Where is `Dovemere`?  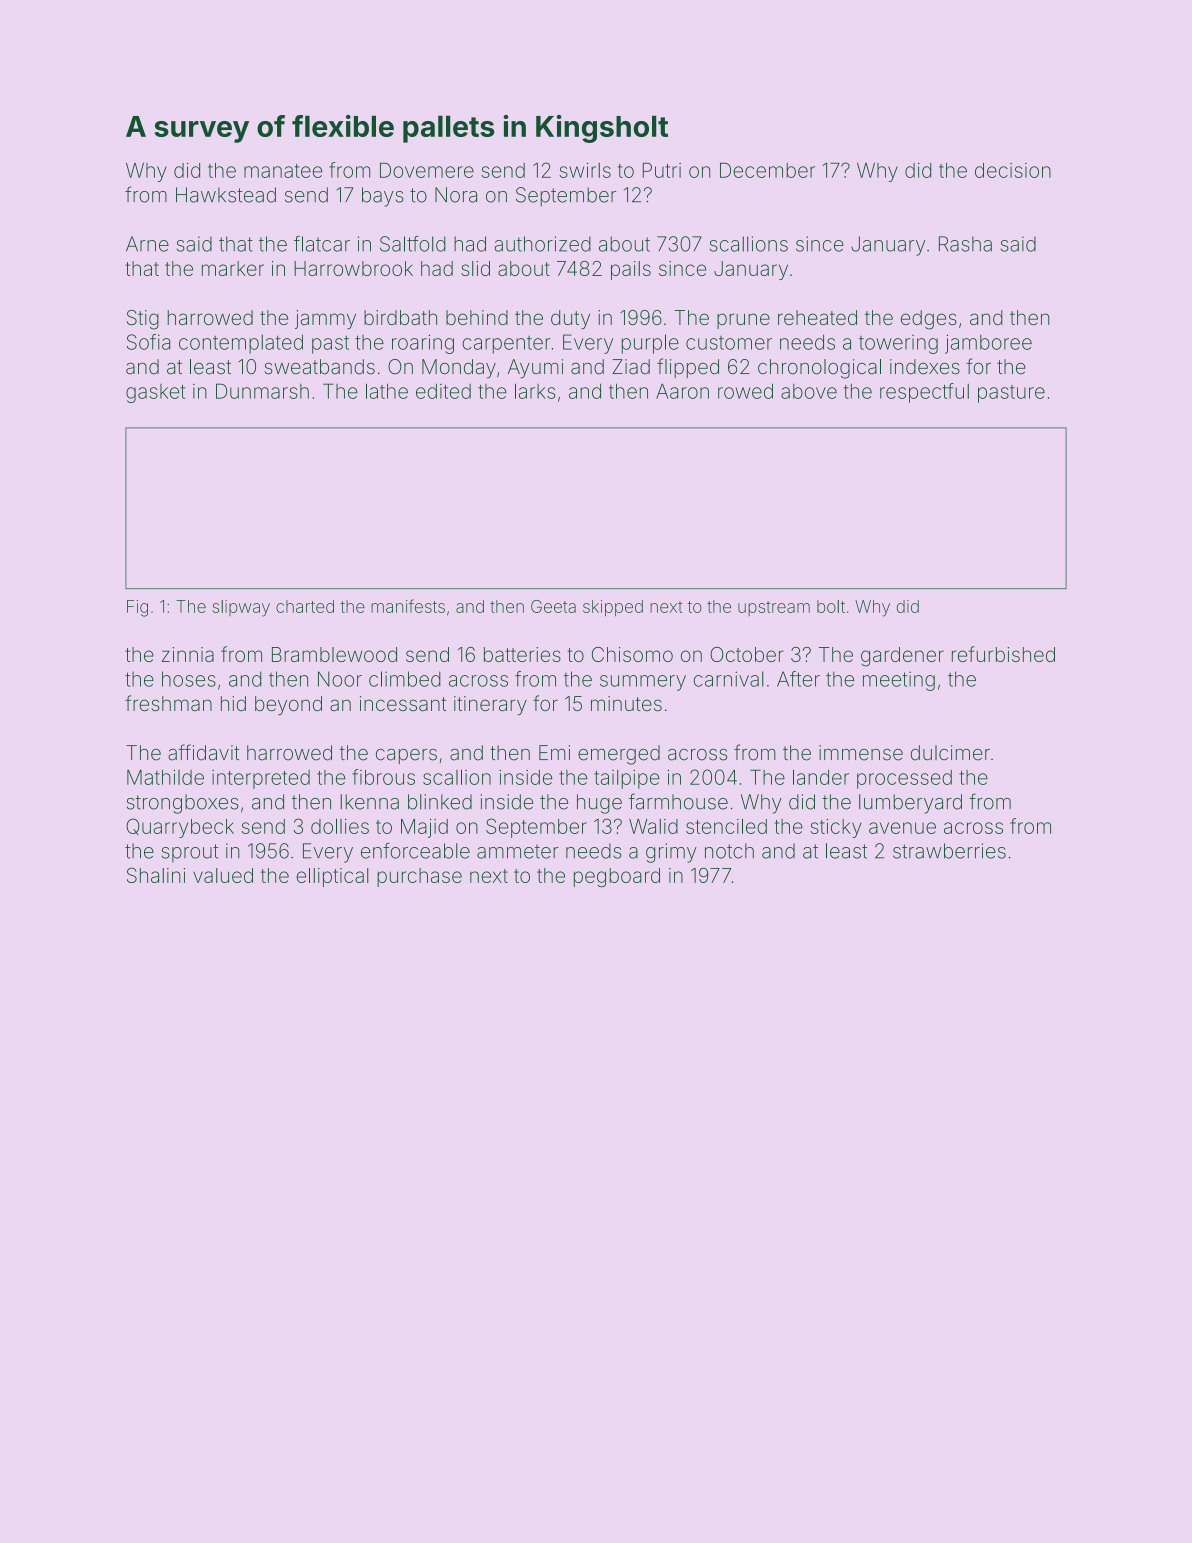
Dovemere is located at coordinates (427, 170).
